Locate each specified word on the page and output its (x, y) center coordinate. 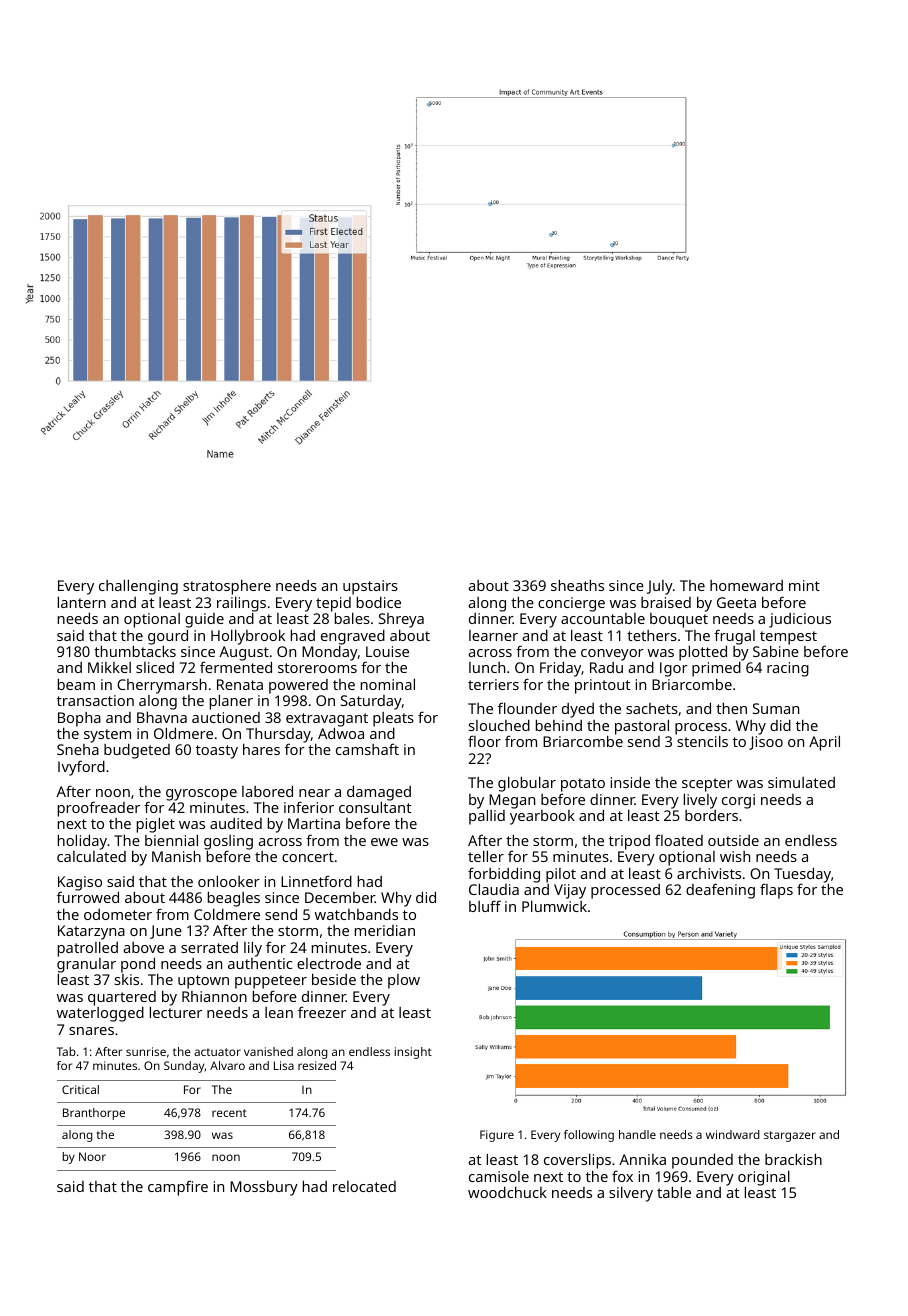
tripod (629, 842)
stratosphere (227, 587)
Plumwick (554, 906)
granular (86, 966)
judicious (800, 620)
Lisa (284, 1065)
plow (404, 981)
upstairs (370, 587)
